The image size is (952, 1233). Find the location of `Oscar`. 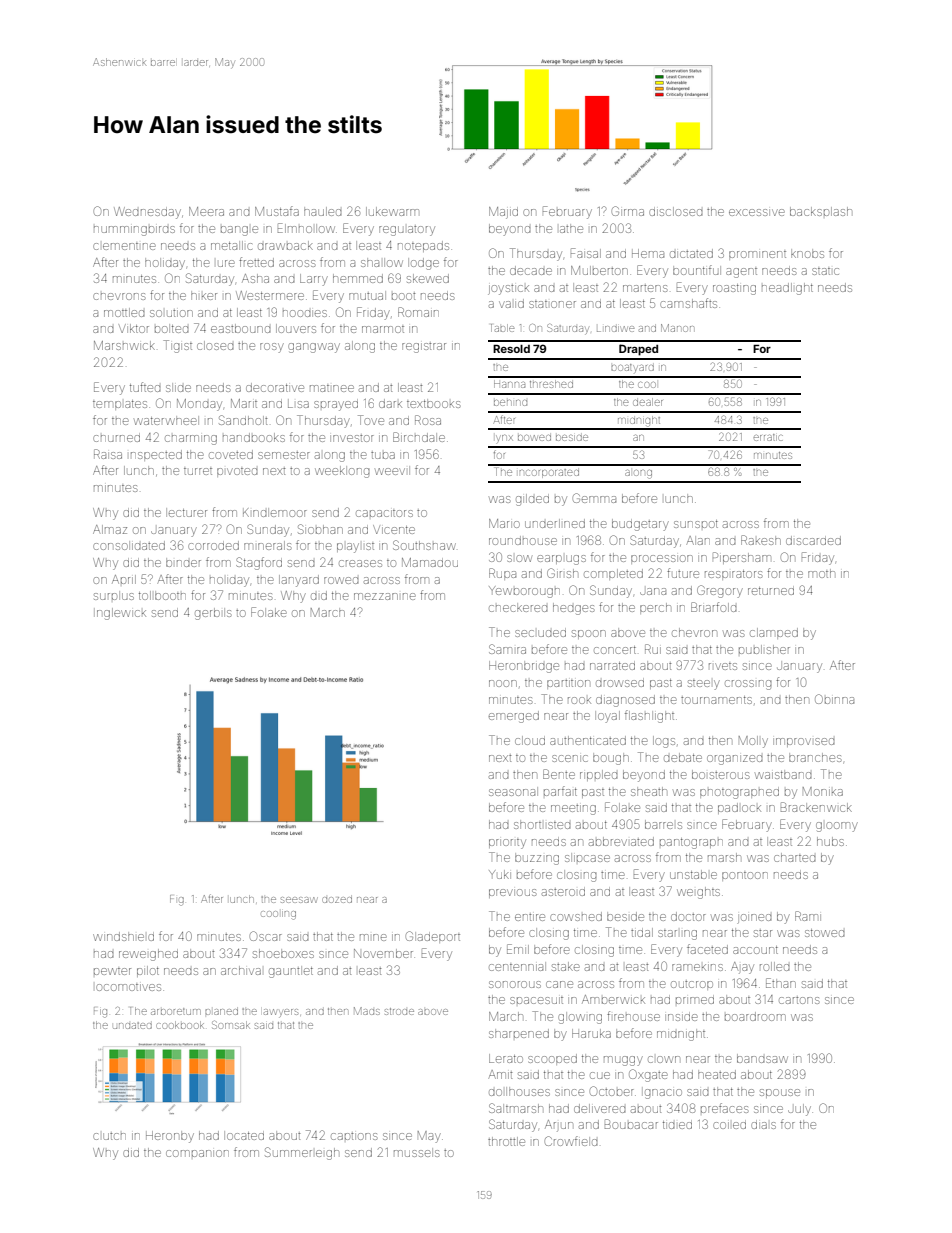

Oscar is located at coordinates (266, 936).
